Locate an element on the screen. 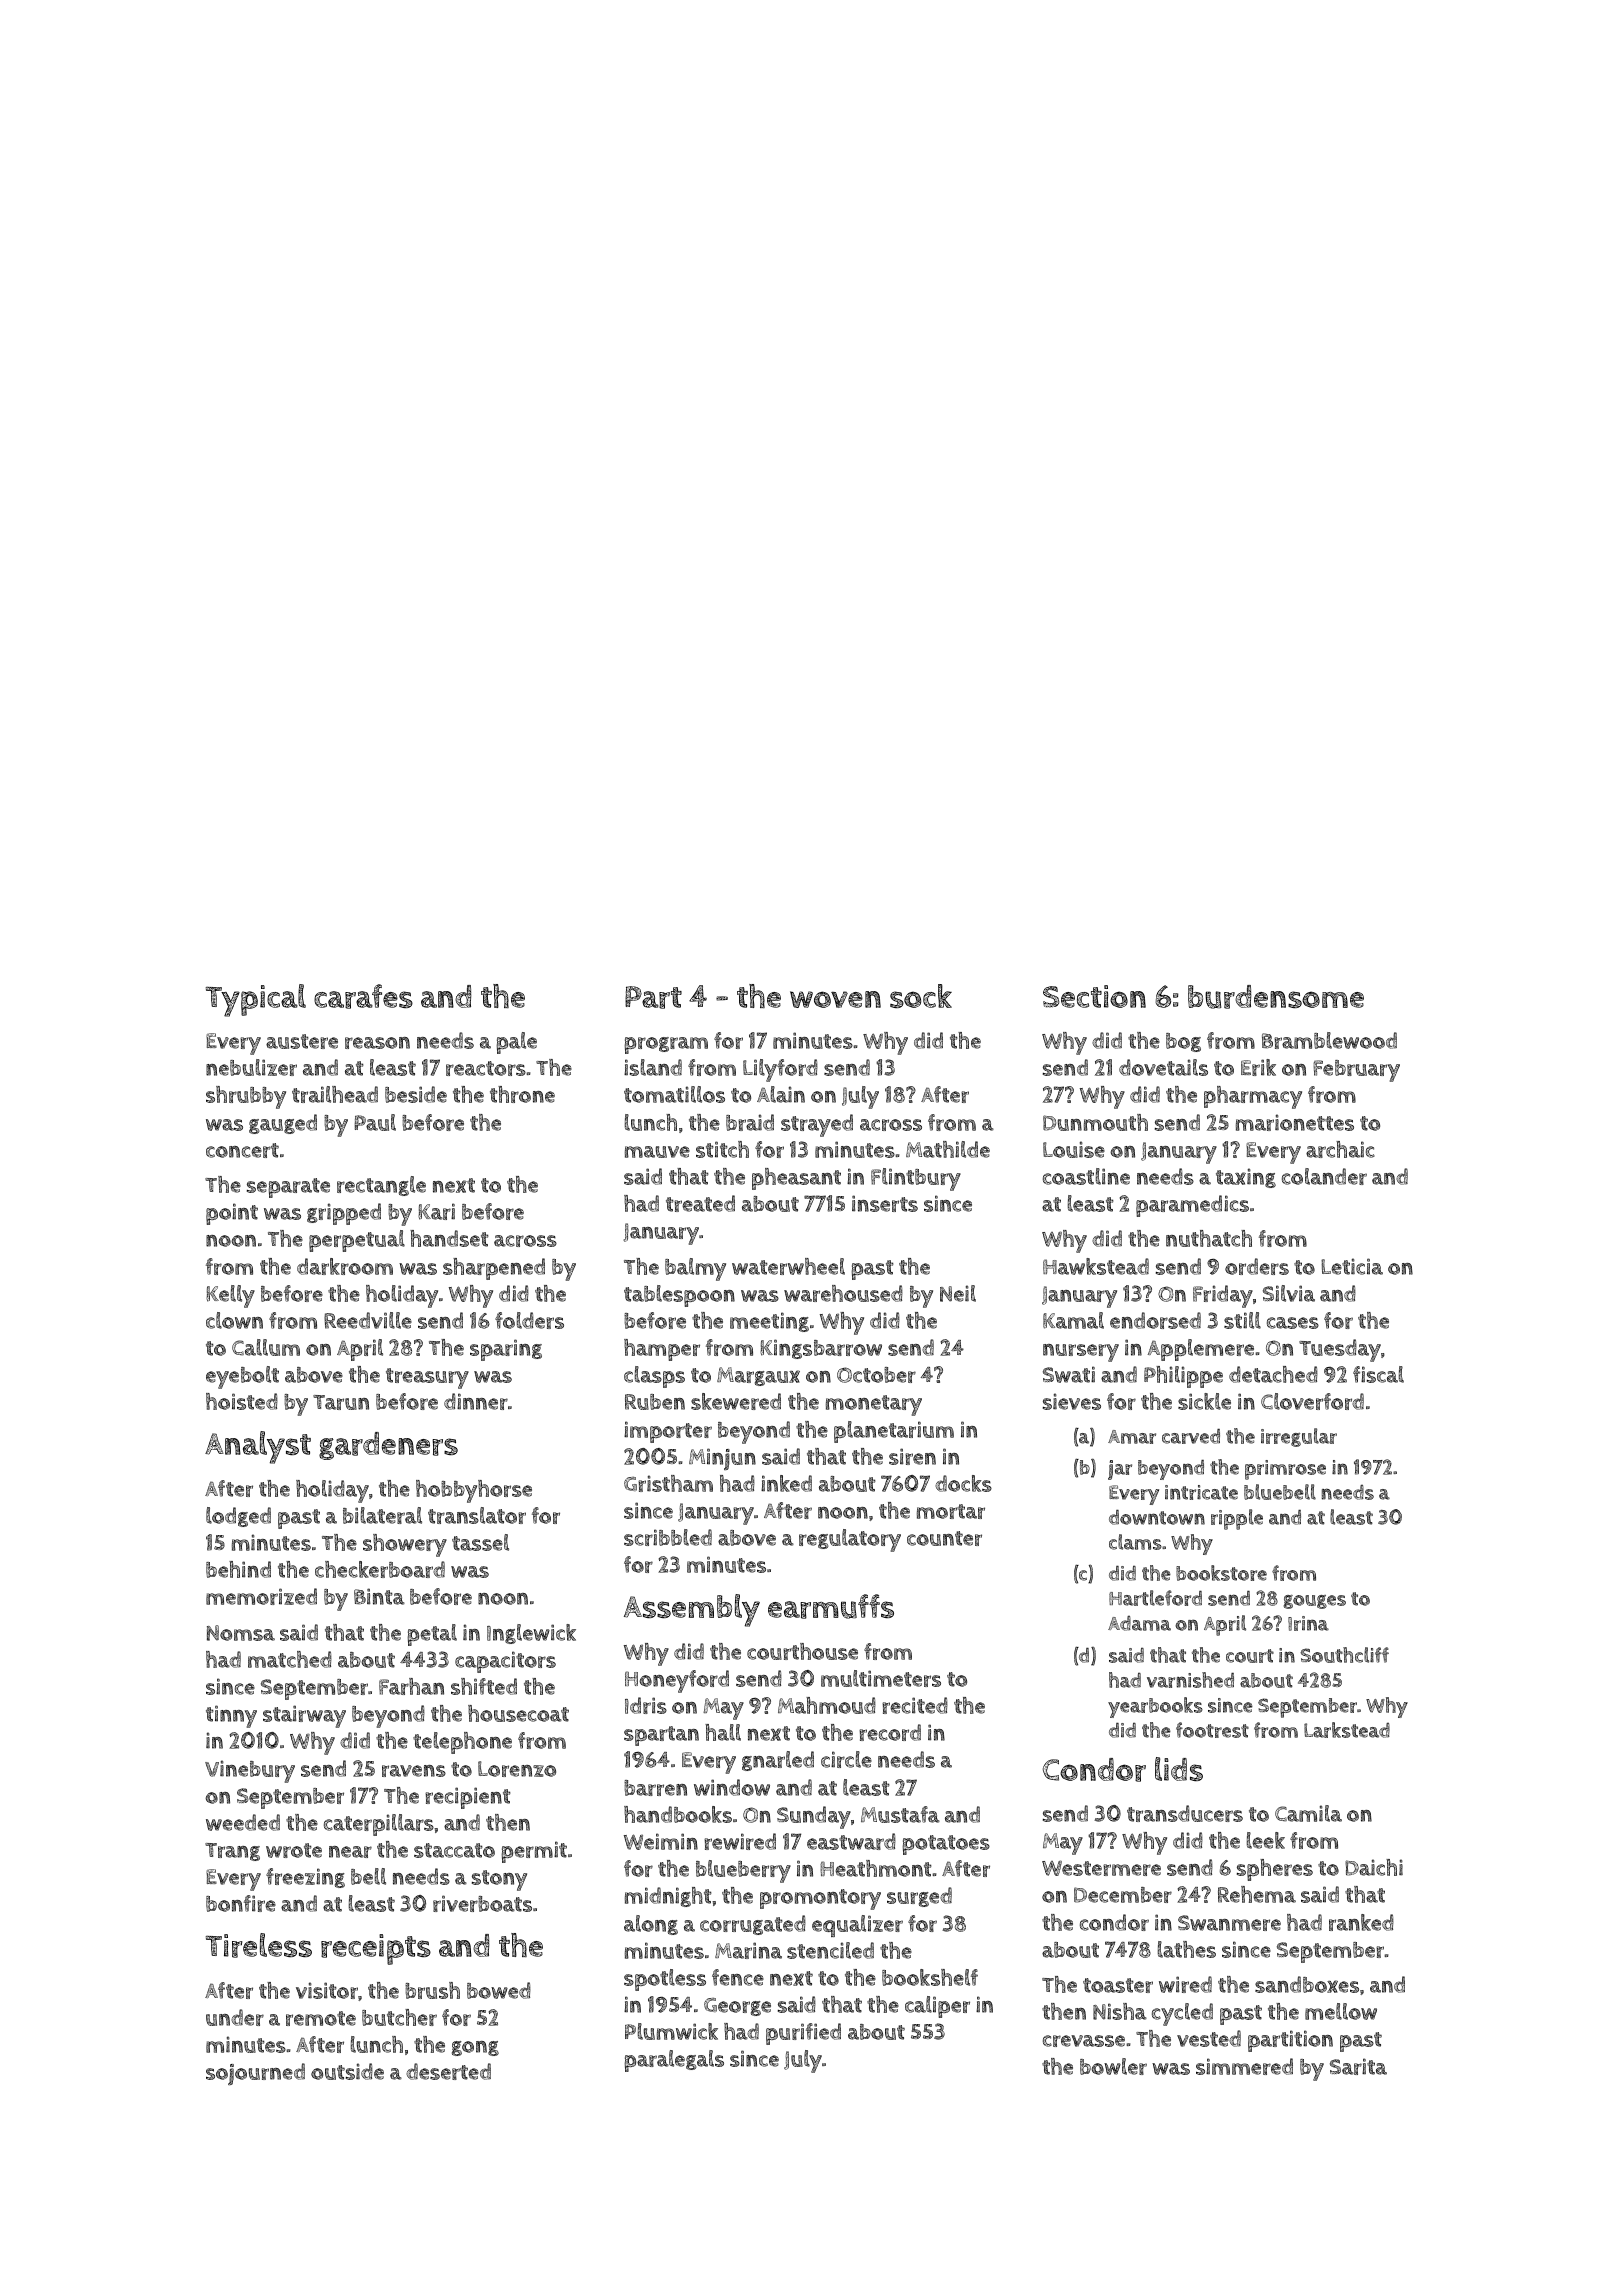  yearbooks is located at coordinates (1155, 1707).
